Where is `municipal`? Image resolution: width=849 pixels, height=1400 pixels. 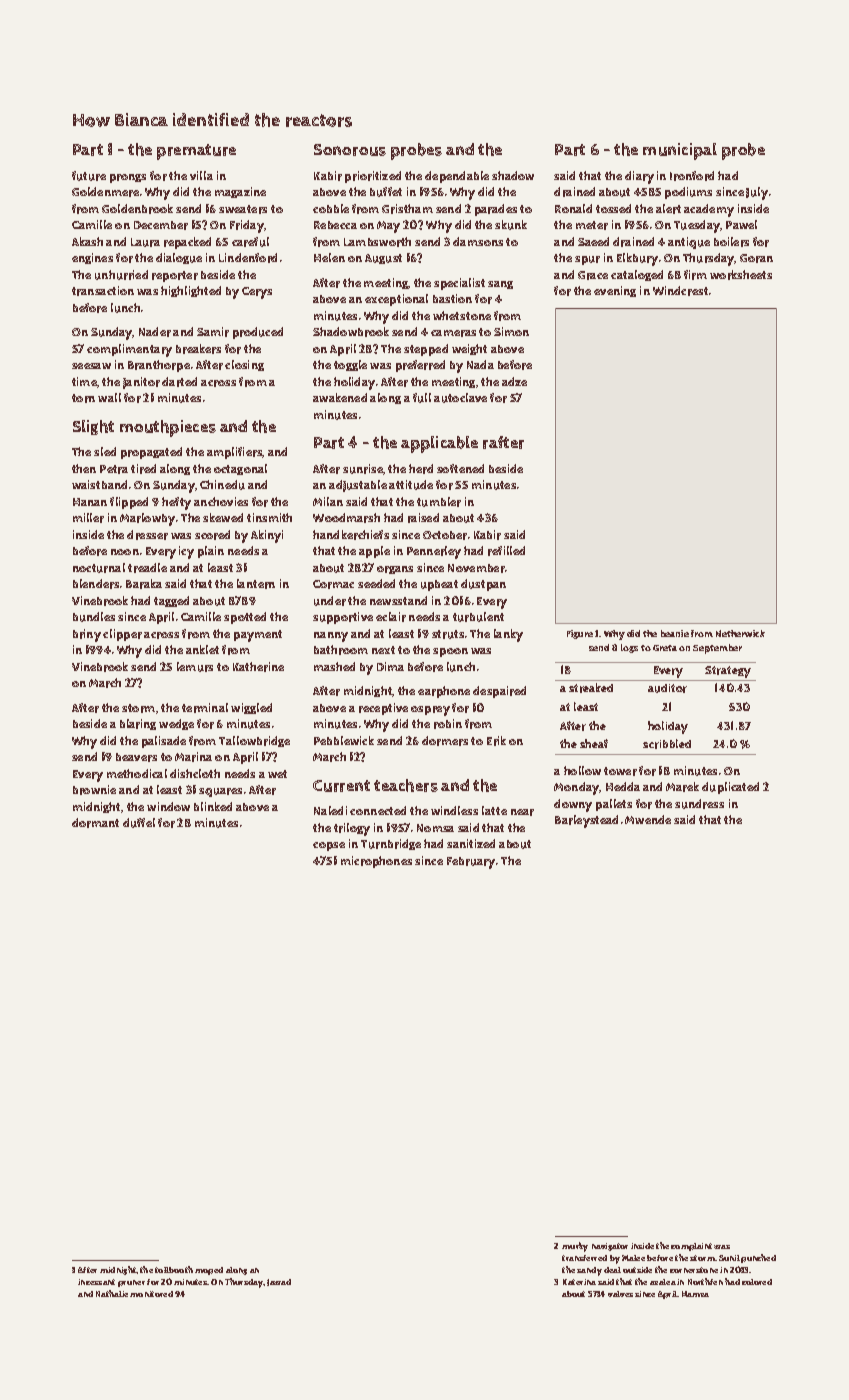 municipal is located at coordinates (680, 151).
